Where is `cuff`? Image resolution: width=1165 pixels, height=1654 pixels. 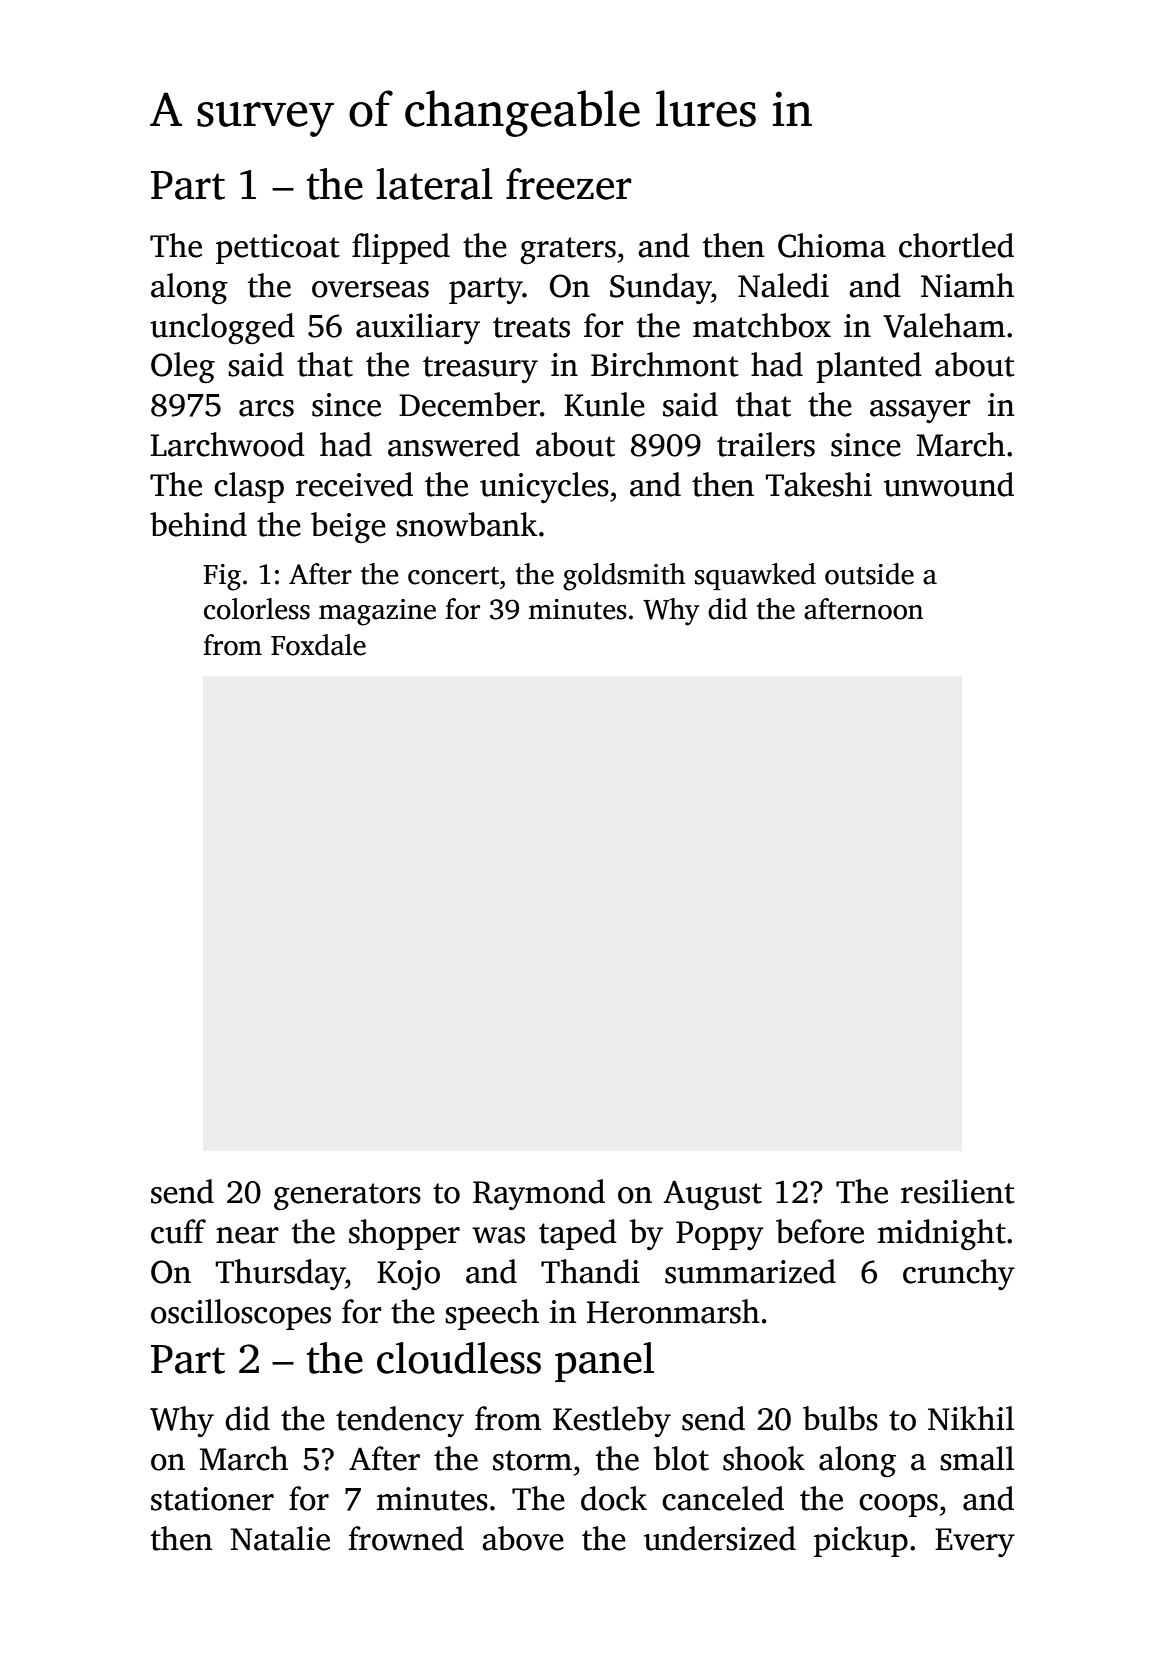 cuff is located at coordinates (178, 1231).
